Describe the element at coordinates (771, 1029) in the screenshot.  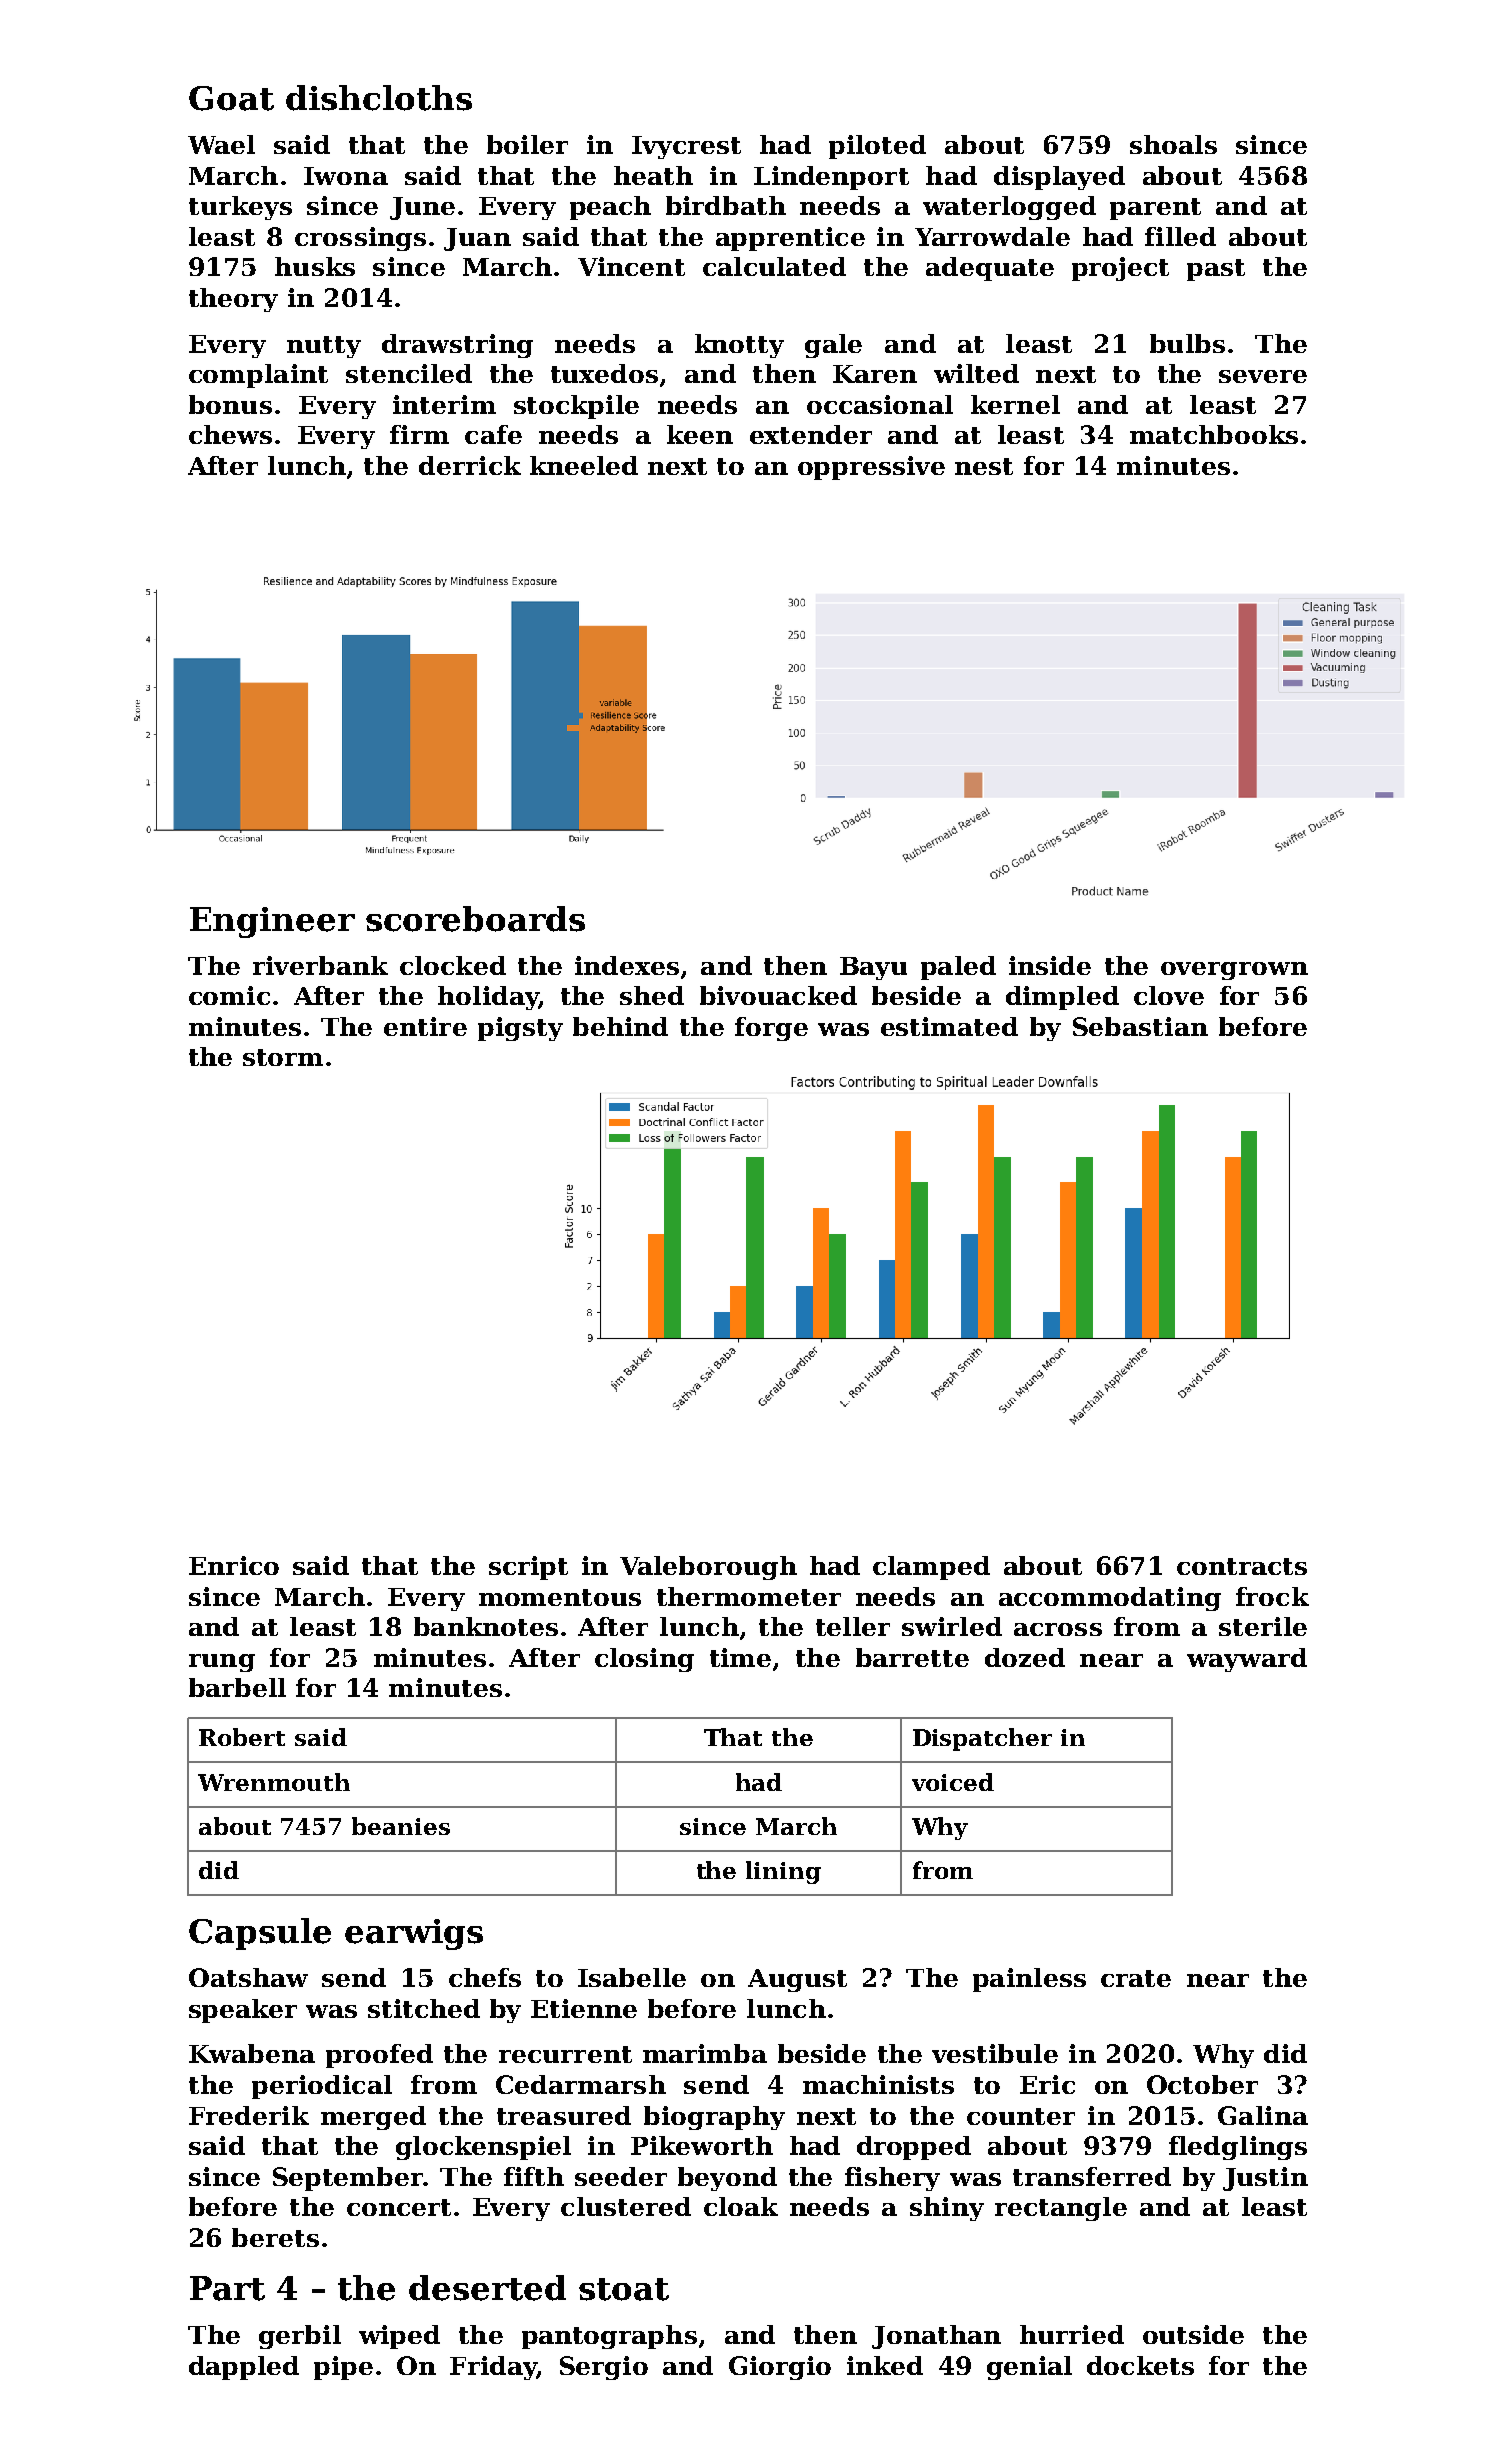
I see `forge` at that location.
